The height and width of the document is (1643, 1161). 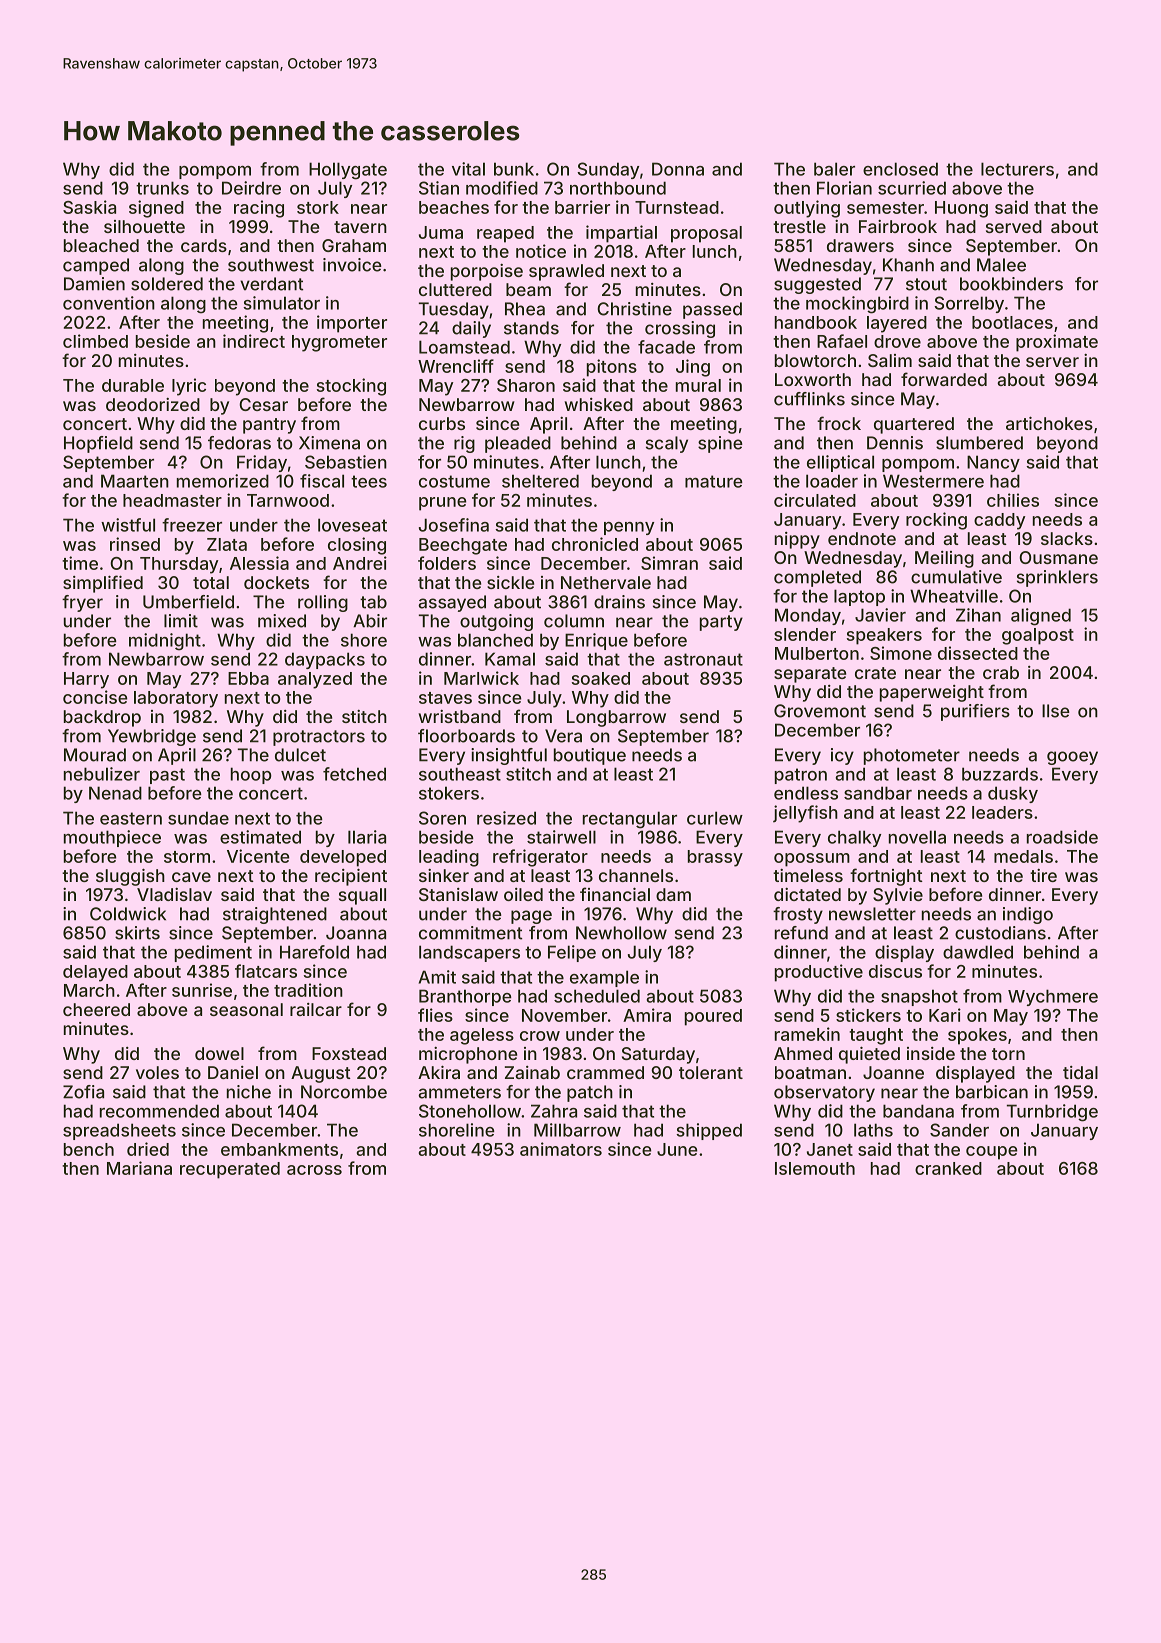 What do you see at coordinates (314, 1170) in the document?
I see `across` at bounding box center [314, 1170].
